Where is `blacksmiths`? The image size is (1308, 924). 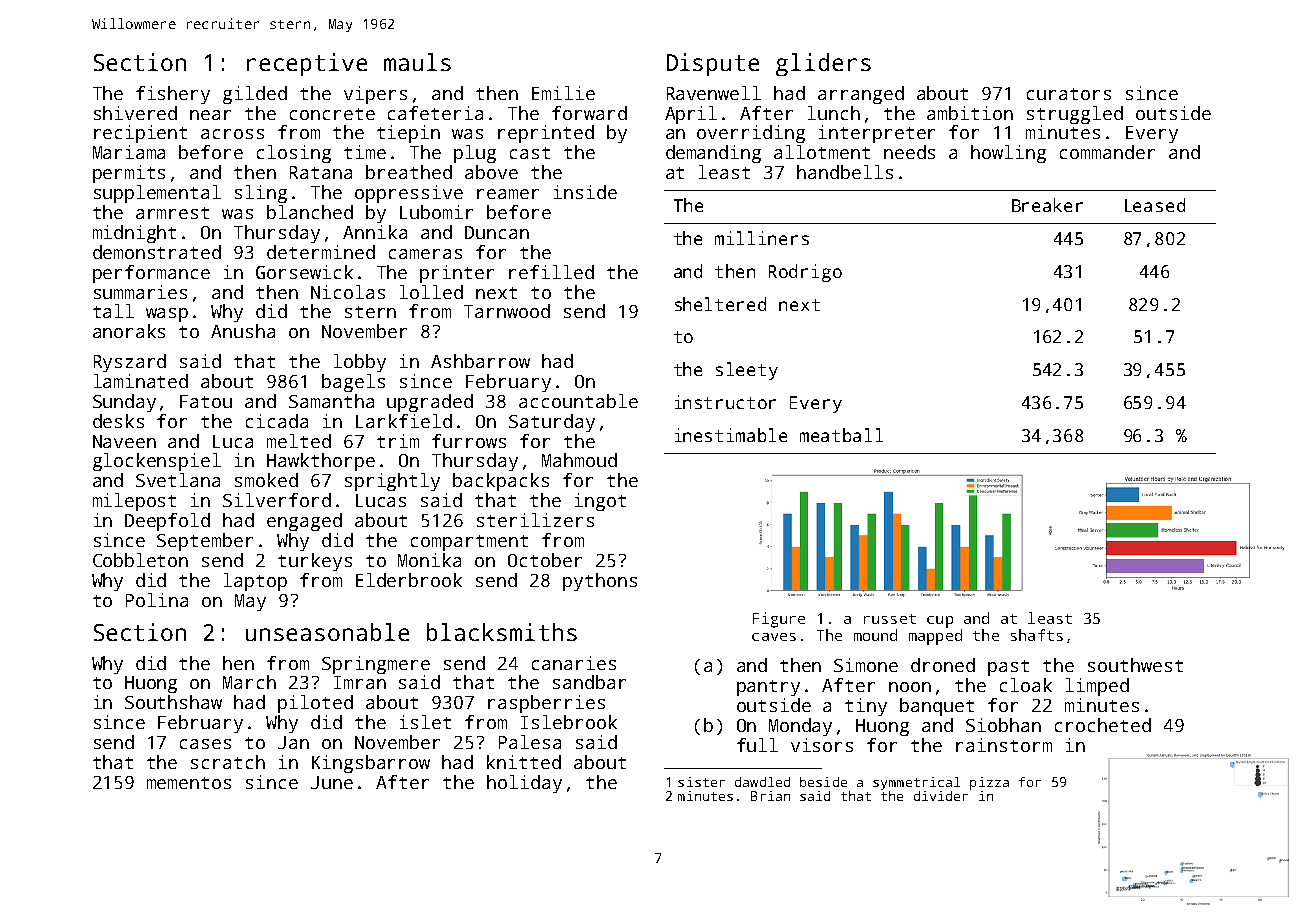 blacksmiths is located at coordinates (502, 632).
